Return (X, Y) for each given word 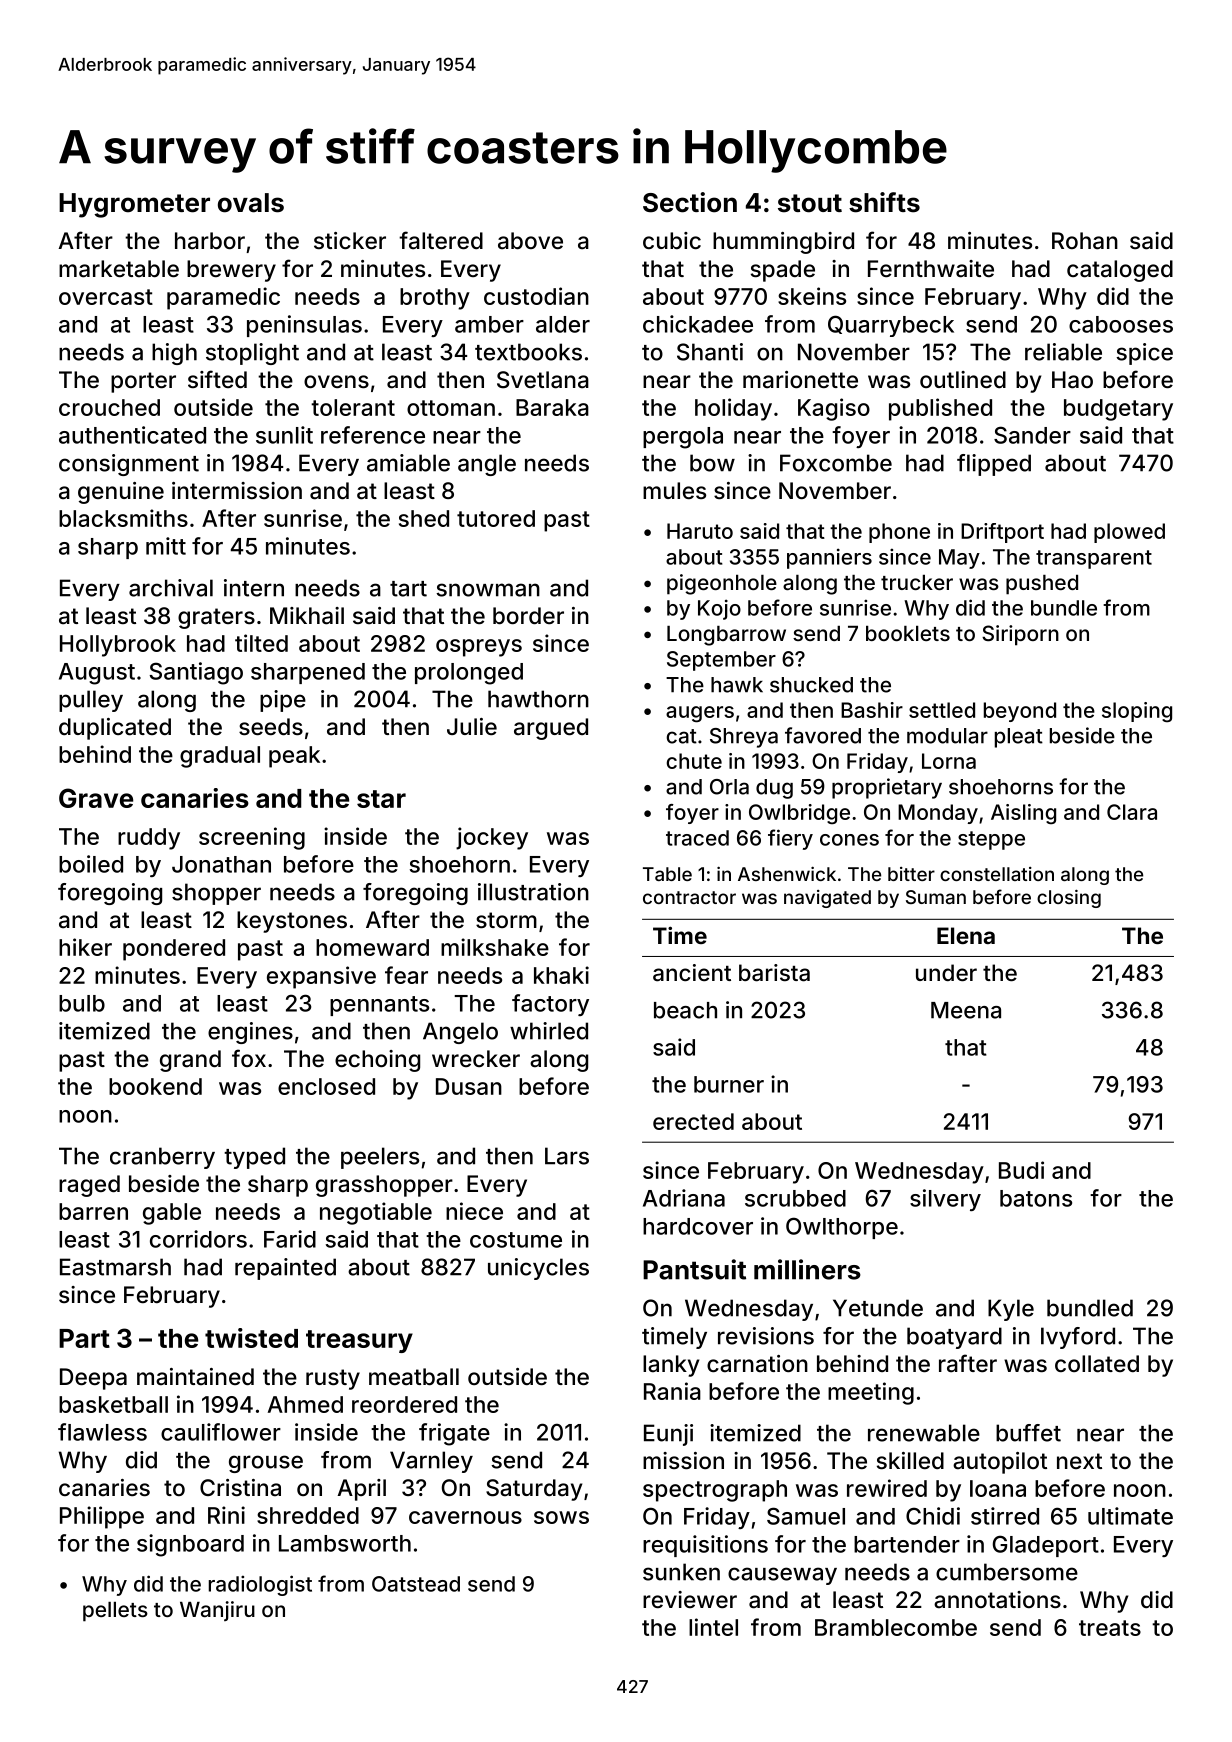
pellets (115, 1612)
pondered (174, 950)
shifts (884, 202)
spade (783, 271)
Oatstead (416, 1584)
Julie (472, 726)
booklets (908, 633)
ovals (251, 203)
